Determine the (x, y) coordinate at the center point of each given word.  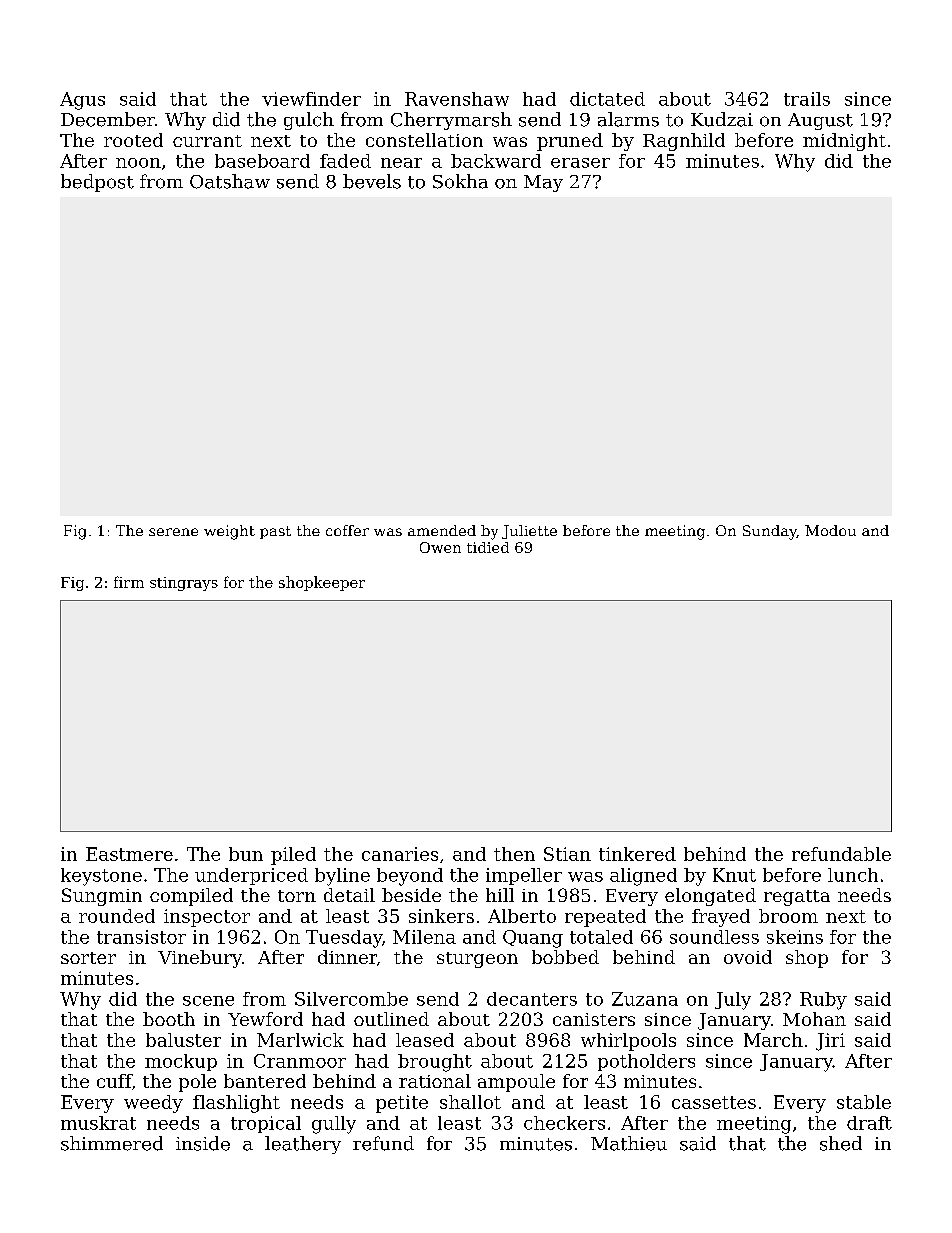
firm (129, 582)
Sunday (770, 532)
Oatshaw (230, 181)
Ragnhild (684, 142)
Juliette (529, 532)
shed (841, 1143)
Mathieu (629, 1143)
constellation (424, 140)
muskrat (98, 1123)
